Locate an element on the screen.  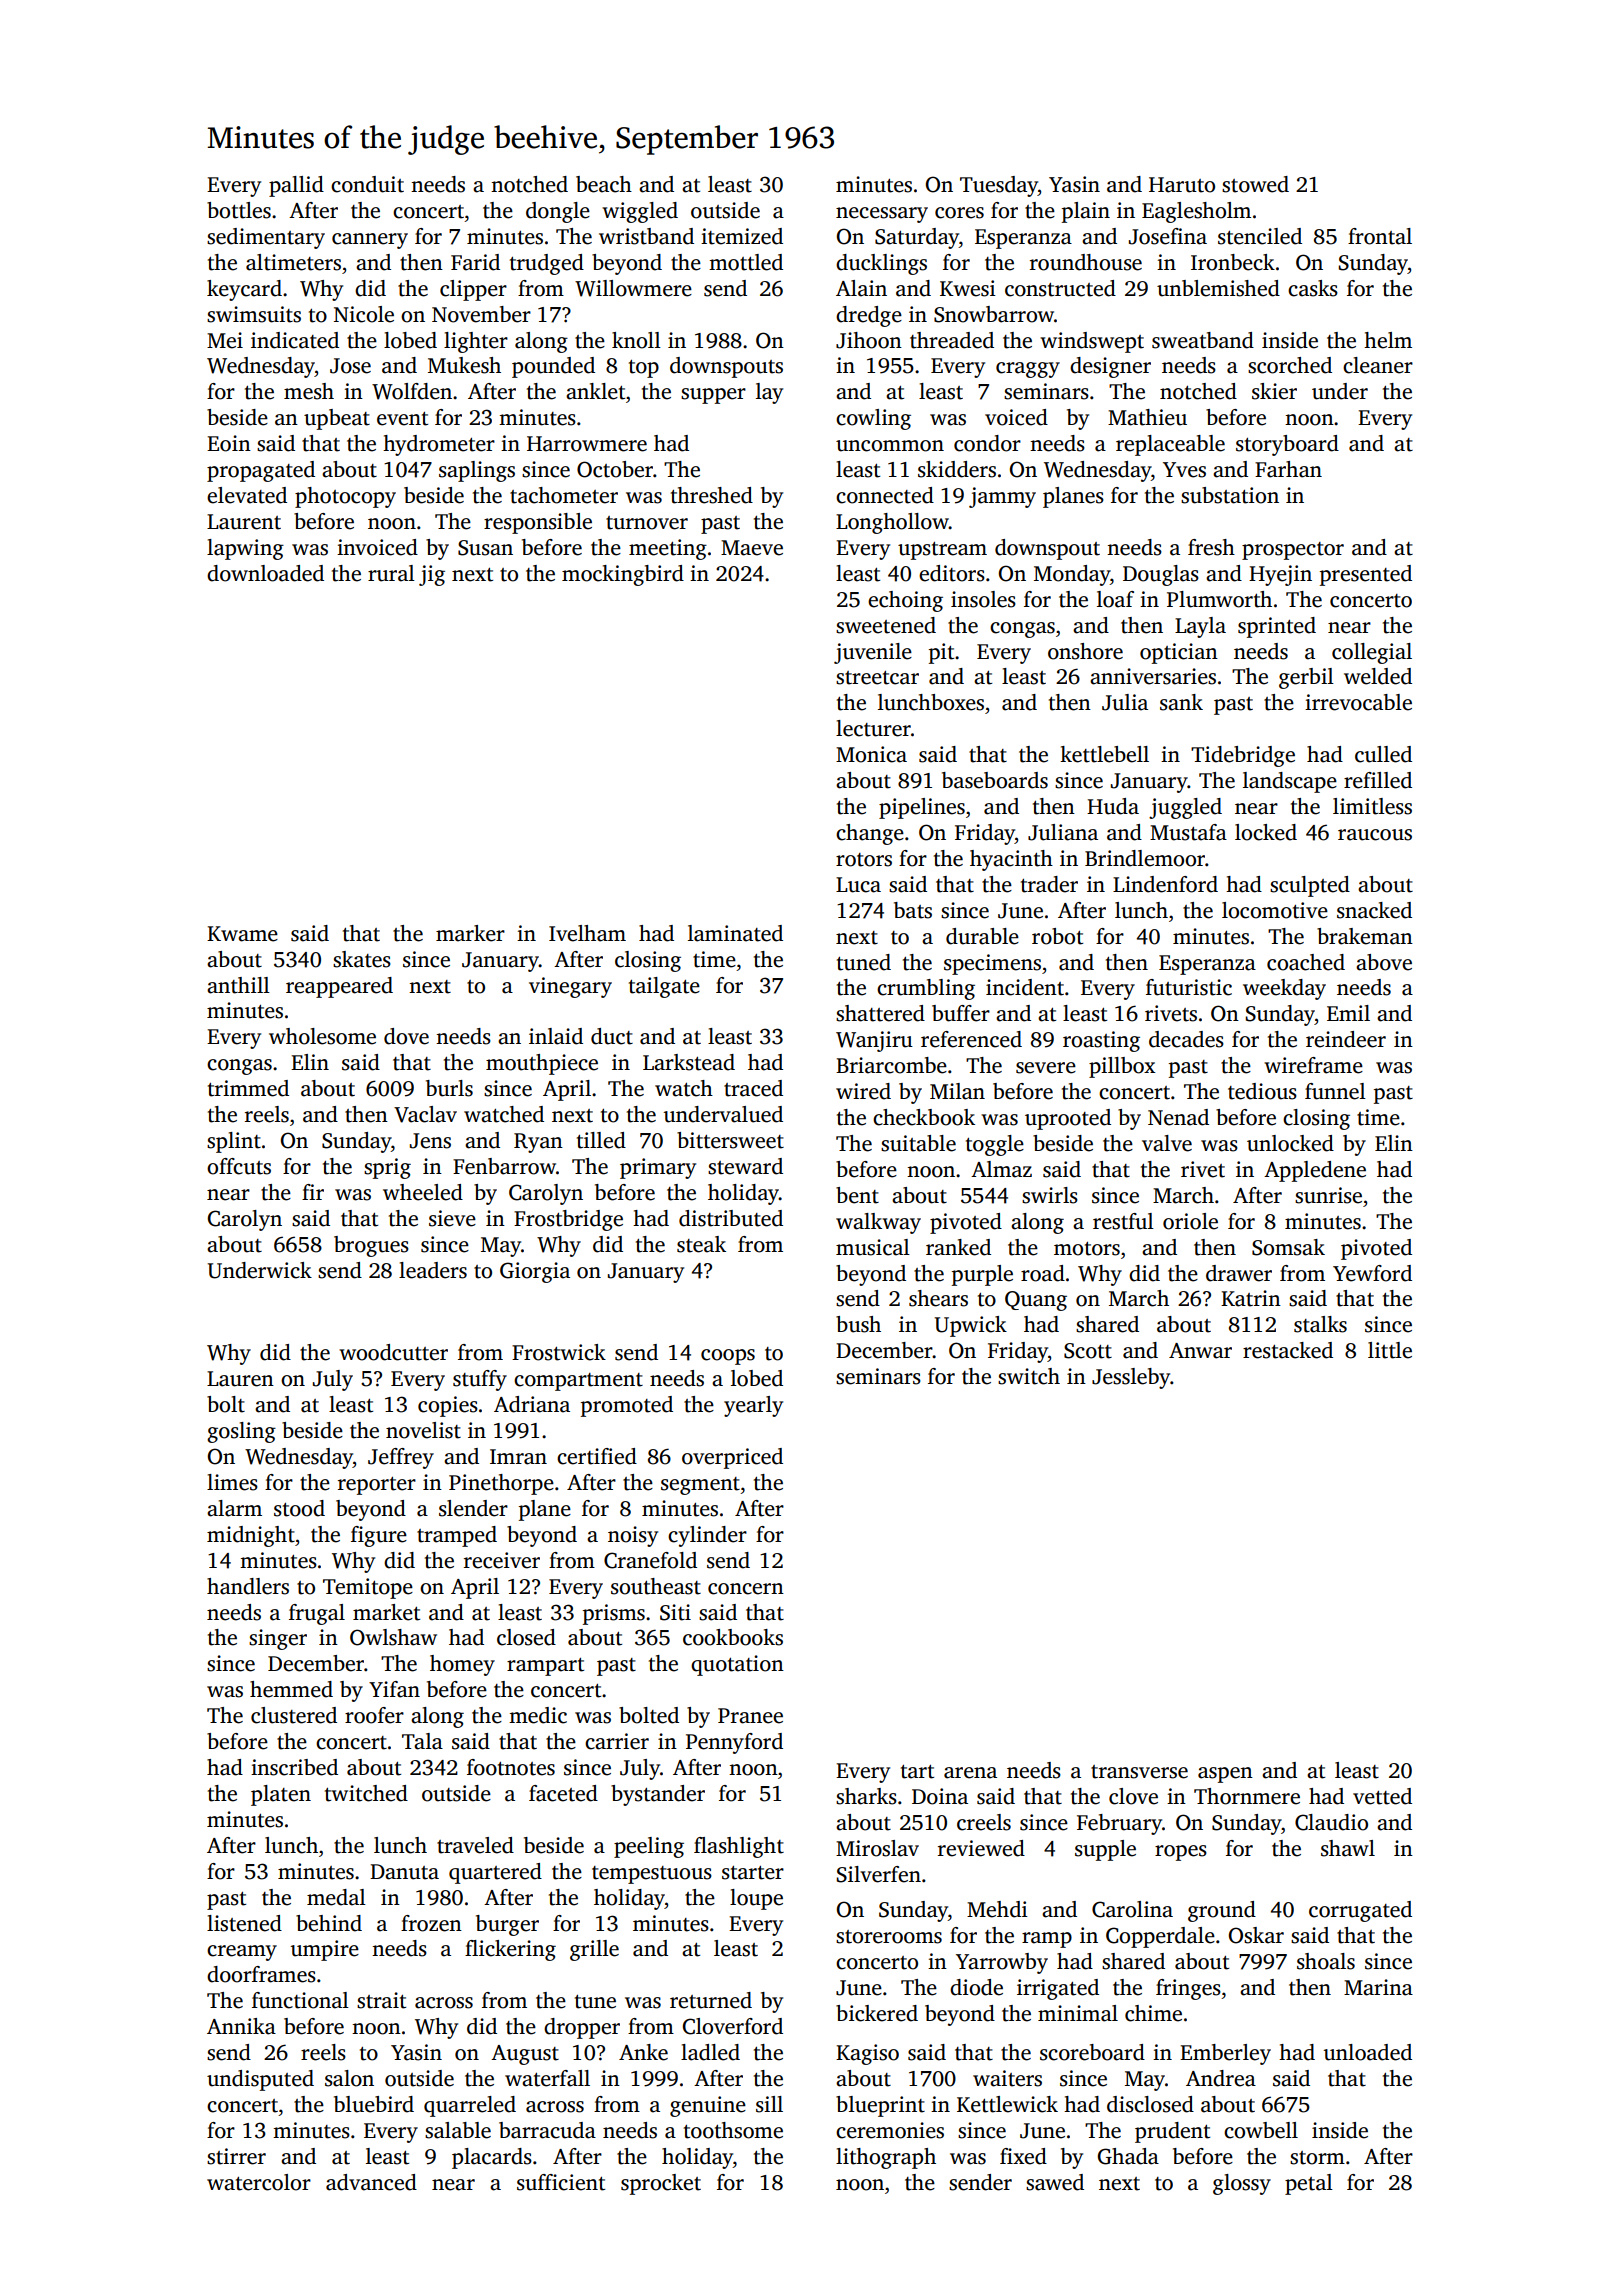
Somsak is located at coordinates (1288, 1247).
